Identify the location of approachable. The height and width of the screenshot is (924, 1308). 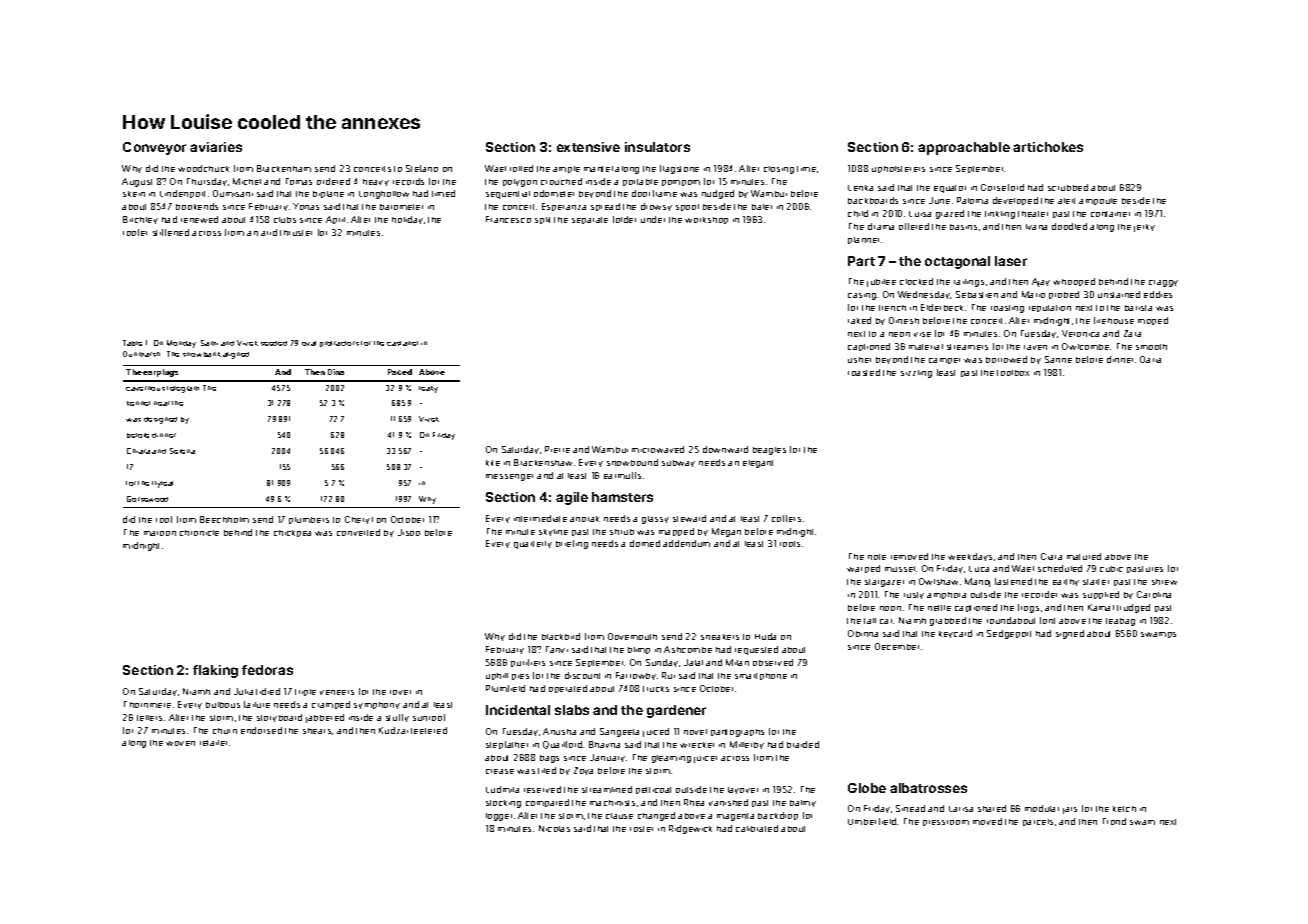
(964, 148).
